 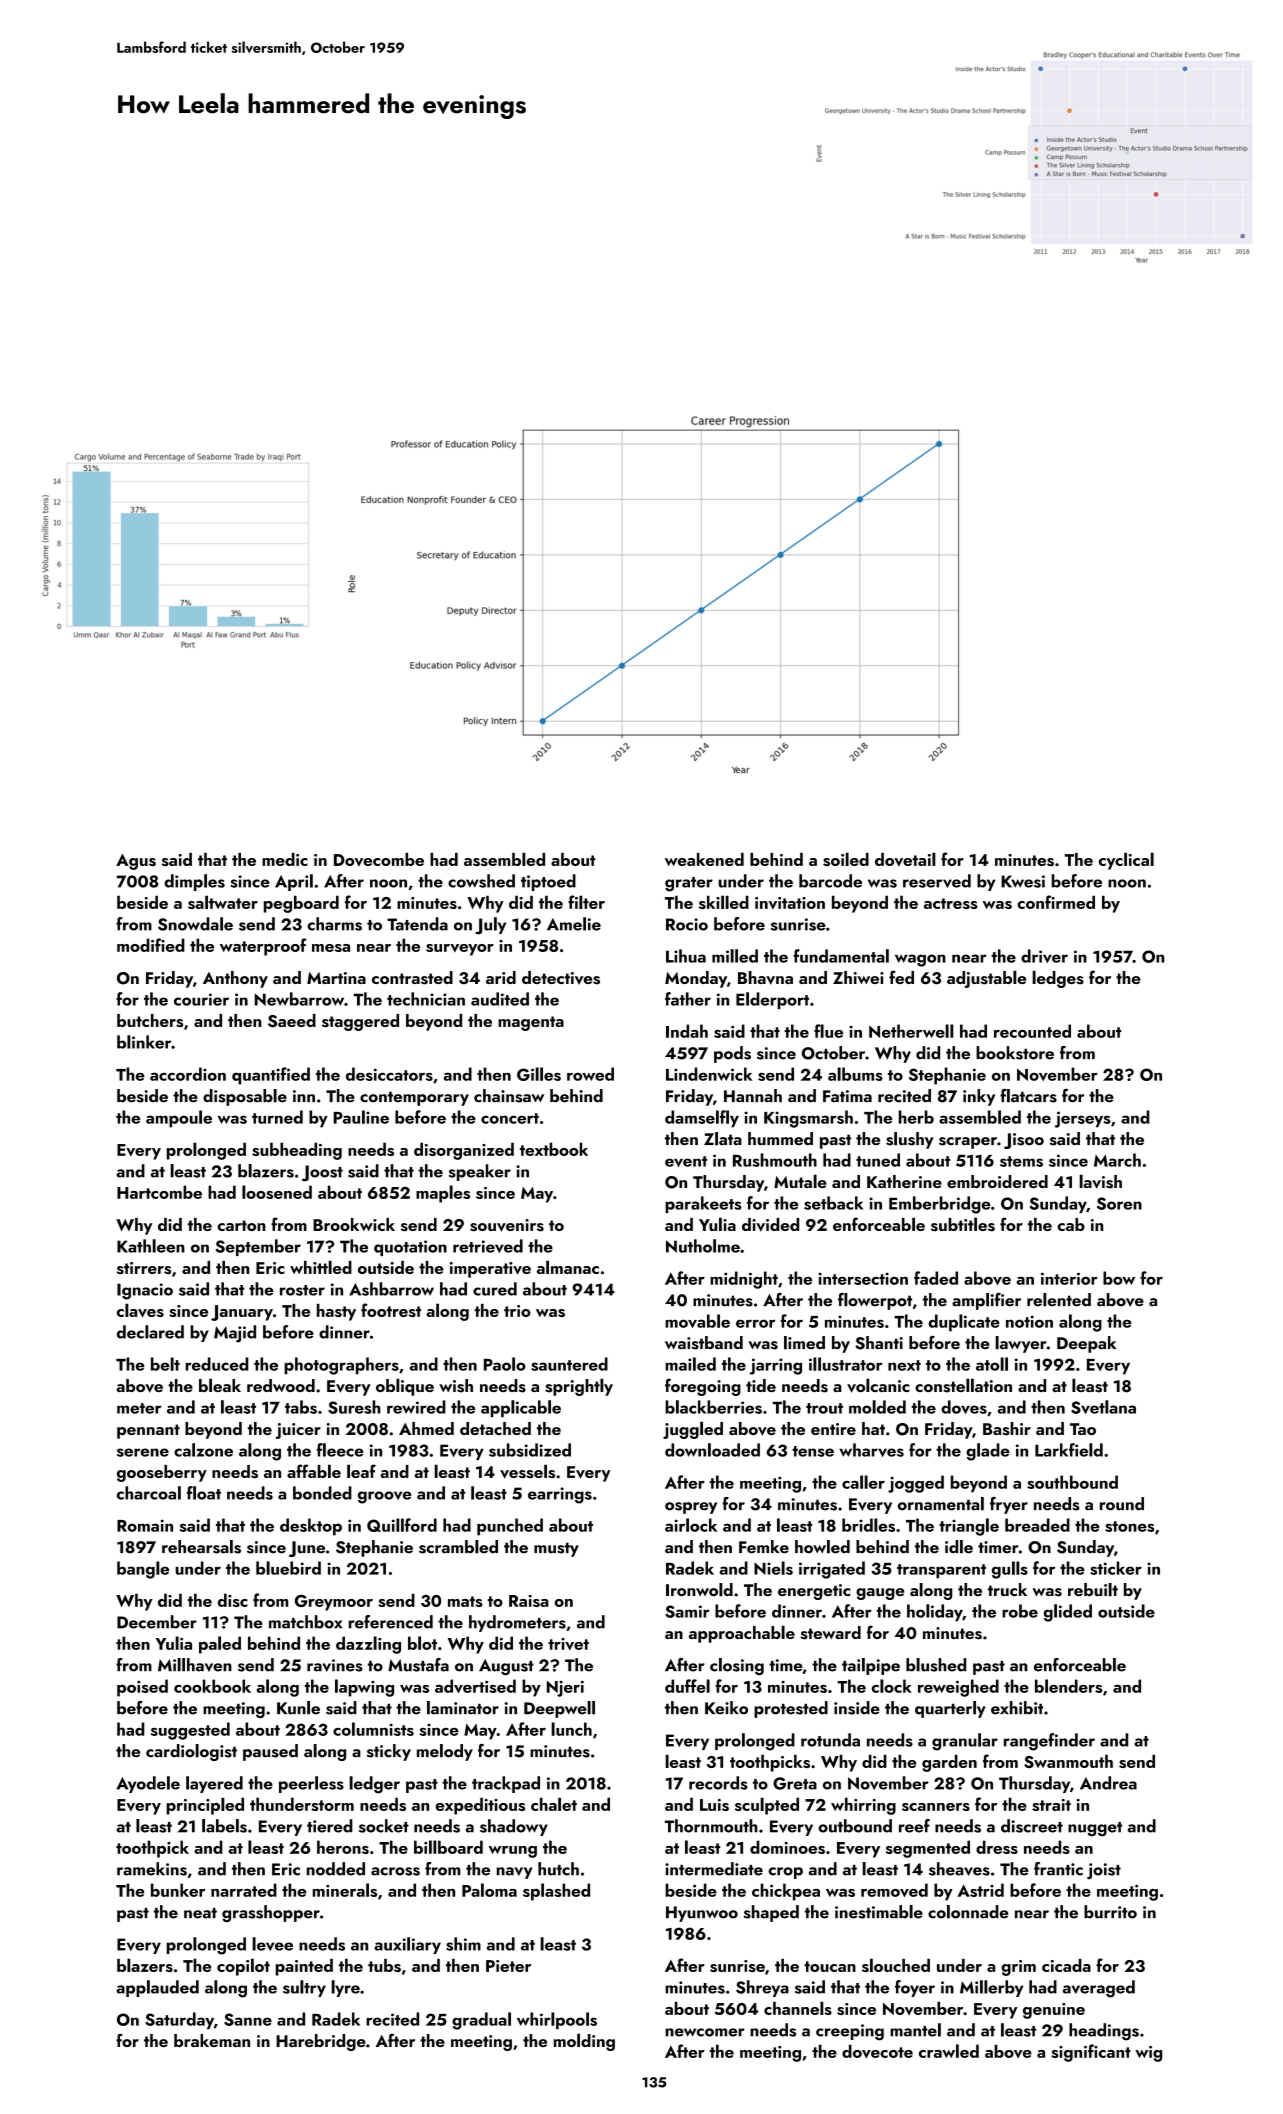 What do you see at coordinates (510, 1118) in the screenshot?
I see `concert` at bounding box center [510, 1118].
